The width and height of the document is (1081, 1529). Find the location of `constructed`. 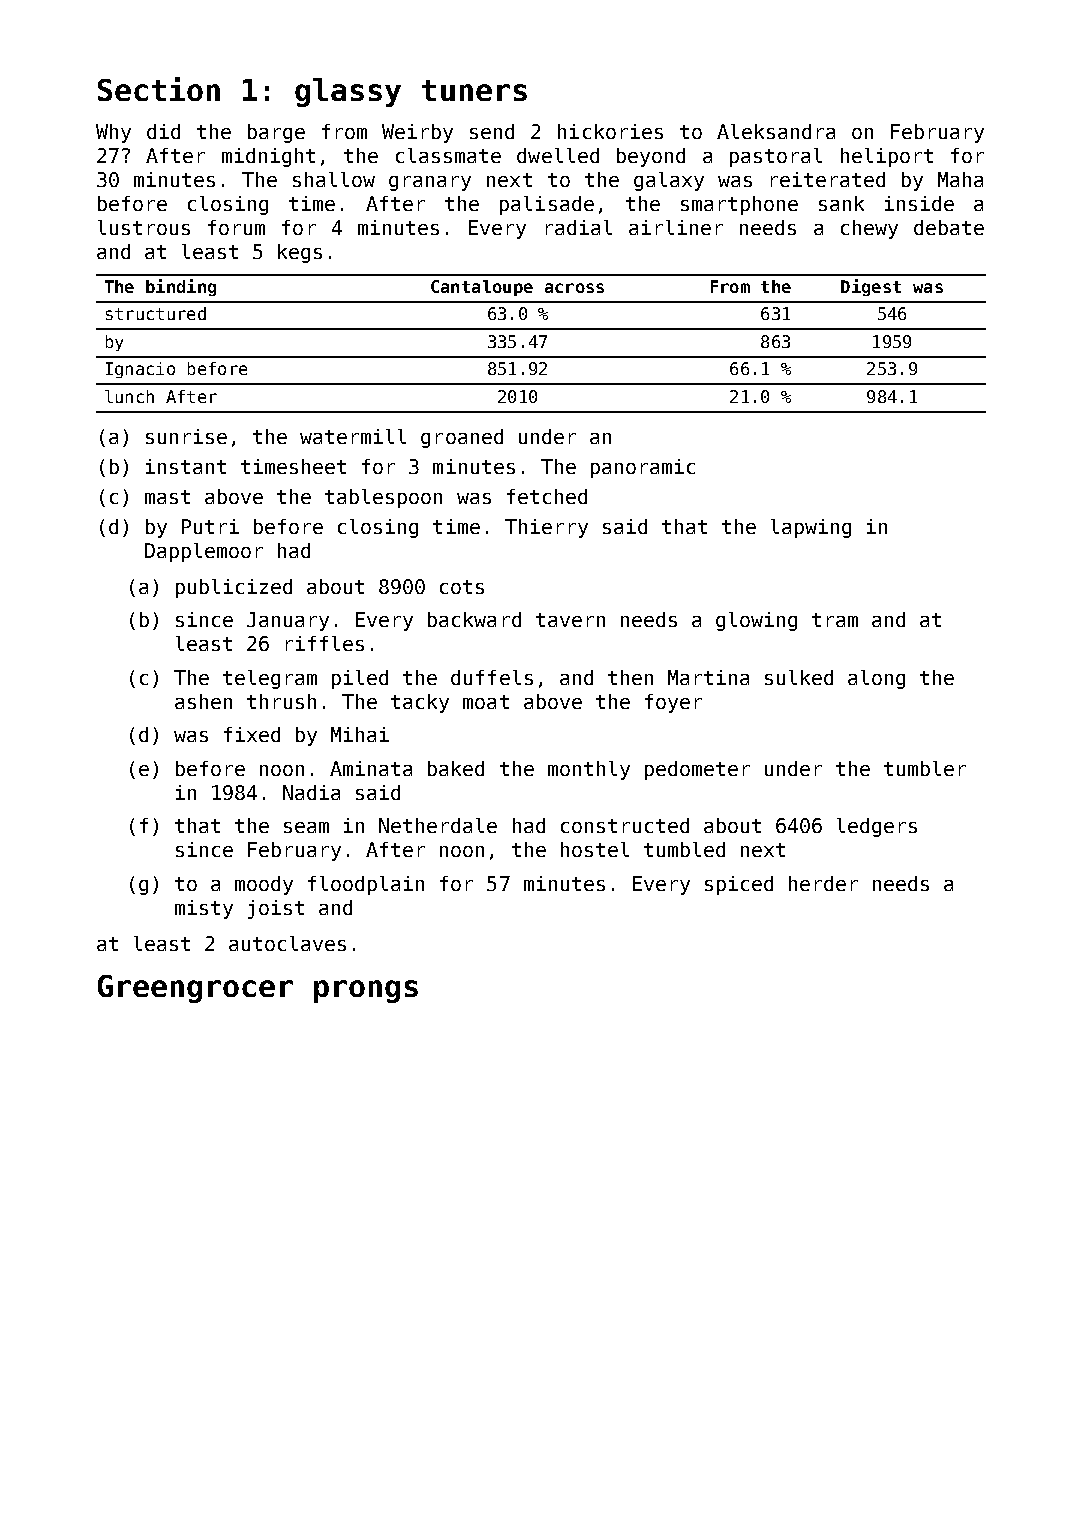

constructed is located at coordinates (625, 825).
